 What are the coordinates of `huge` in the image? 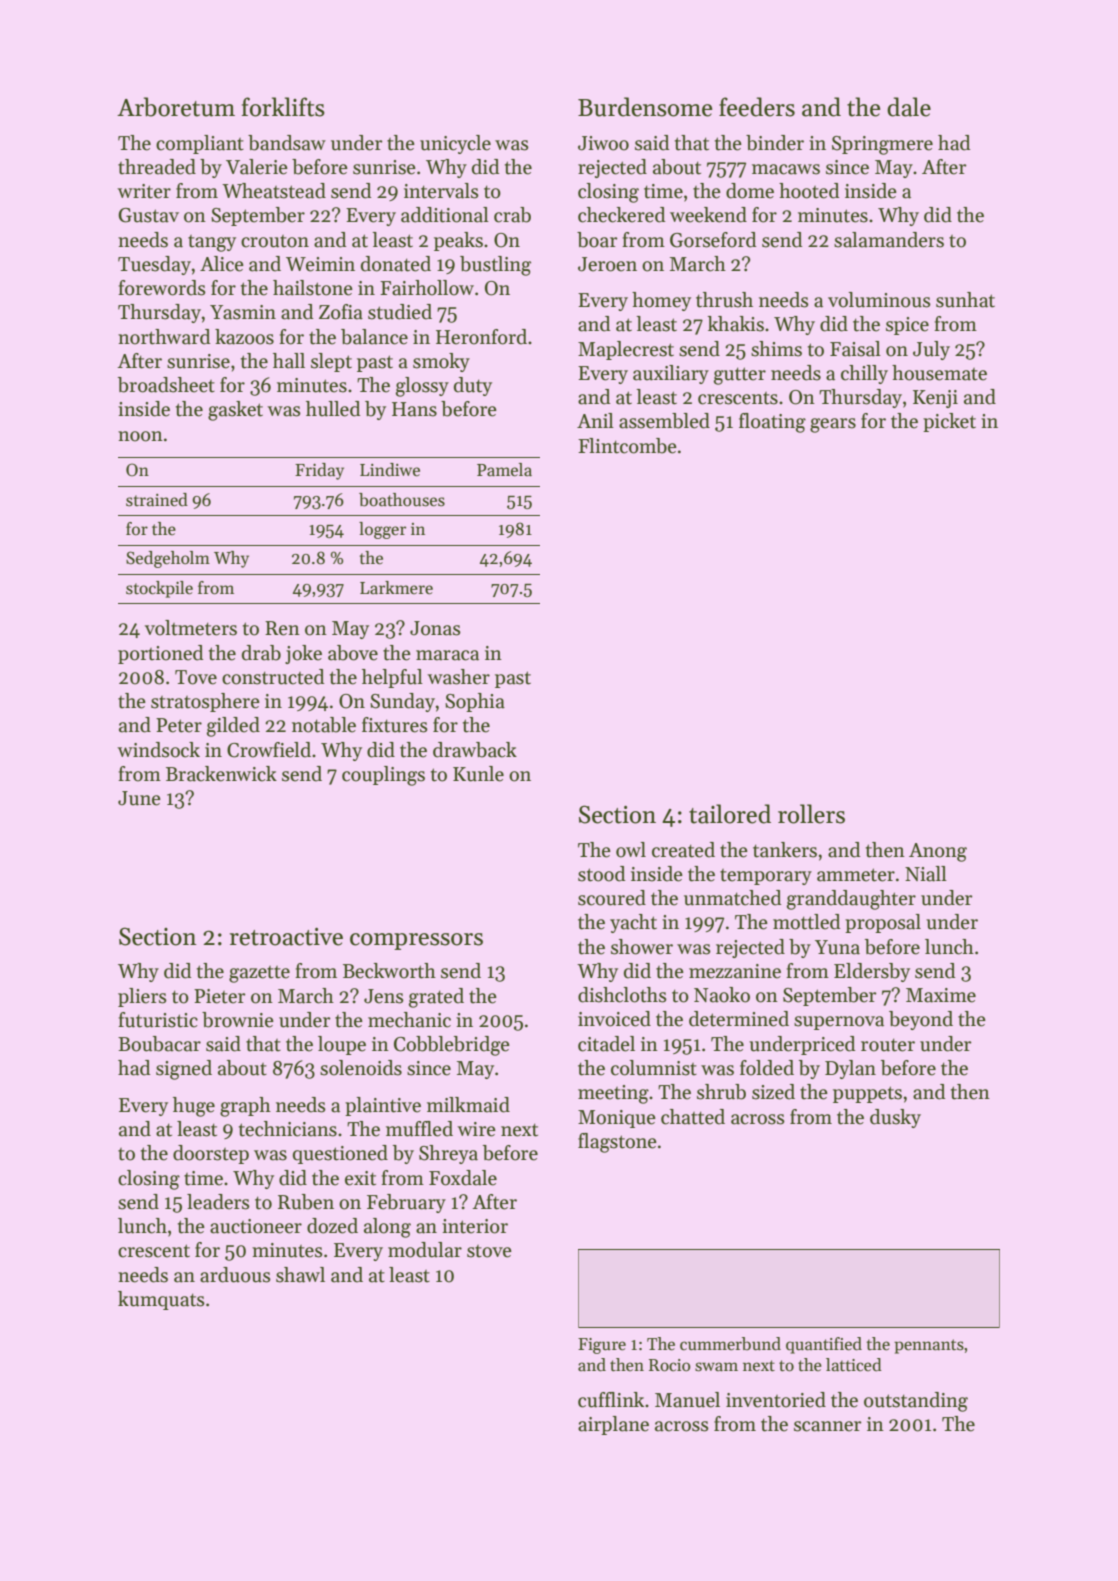 It's located at (194, 1107).
